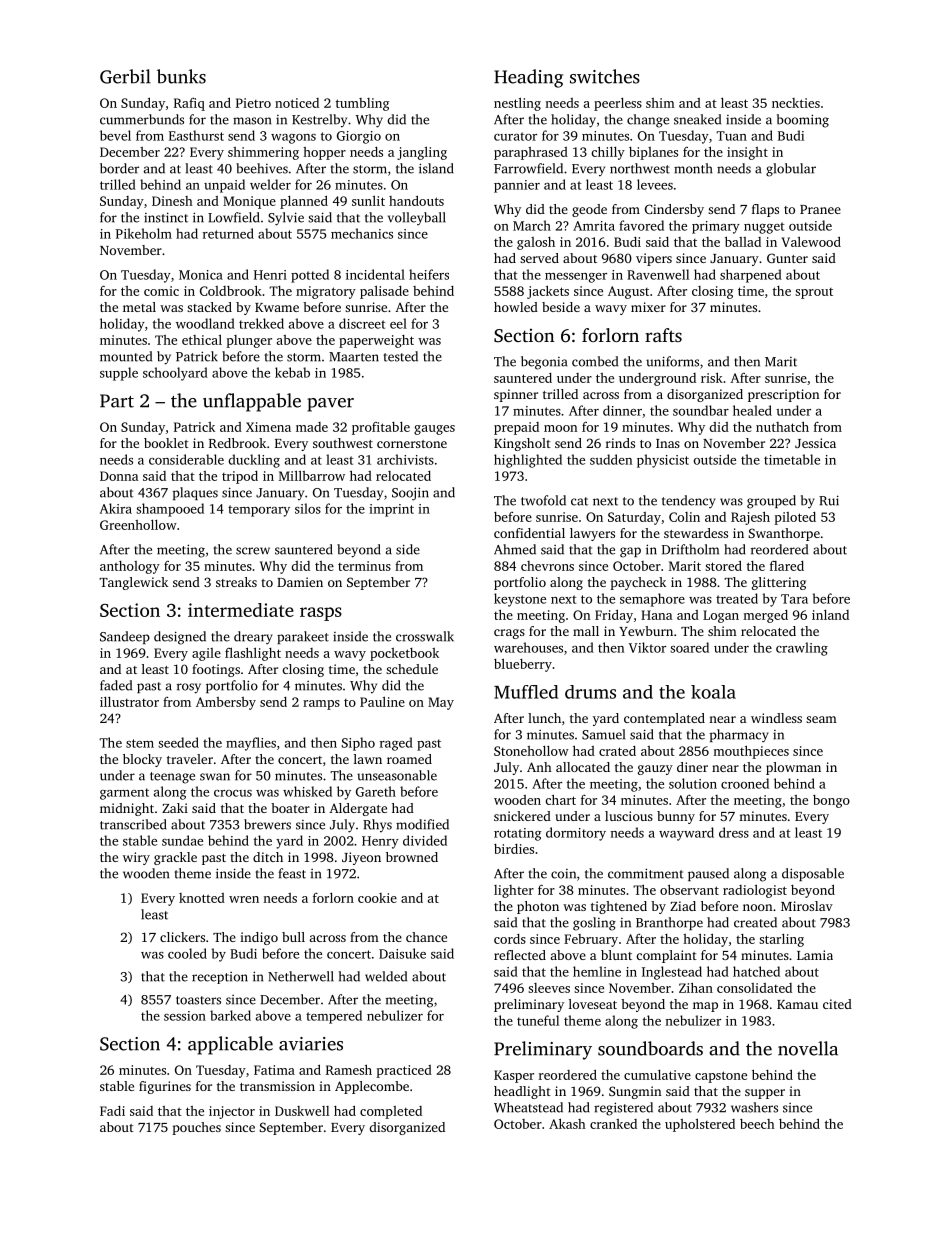 This screenshot has width=952, height=1233. Describe the element at coordinates (517, 186) in the screenshot. I see `pannier` at that location.
